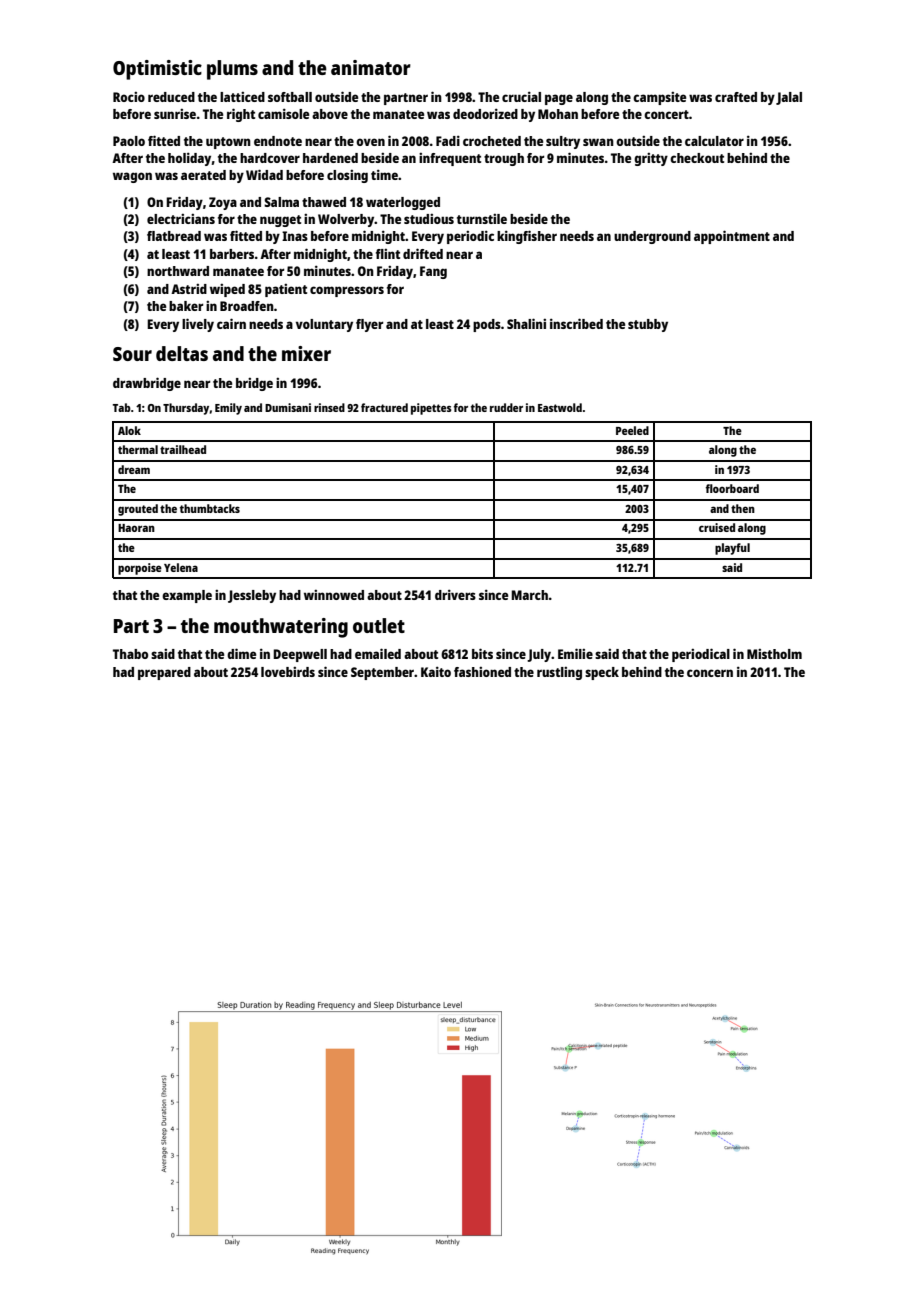 This screenshot has width=924, height=1308. I want to click on Mistholm, so click(774, 654).
